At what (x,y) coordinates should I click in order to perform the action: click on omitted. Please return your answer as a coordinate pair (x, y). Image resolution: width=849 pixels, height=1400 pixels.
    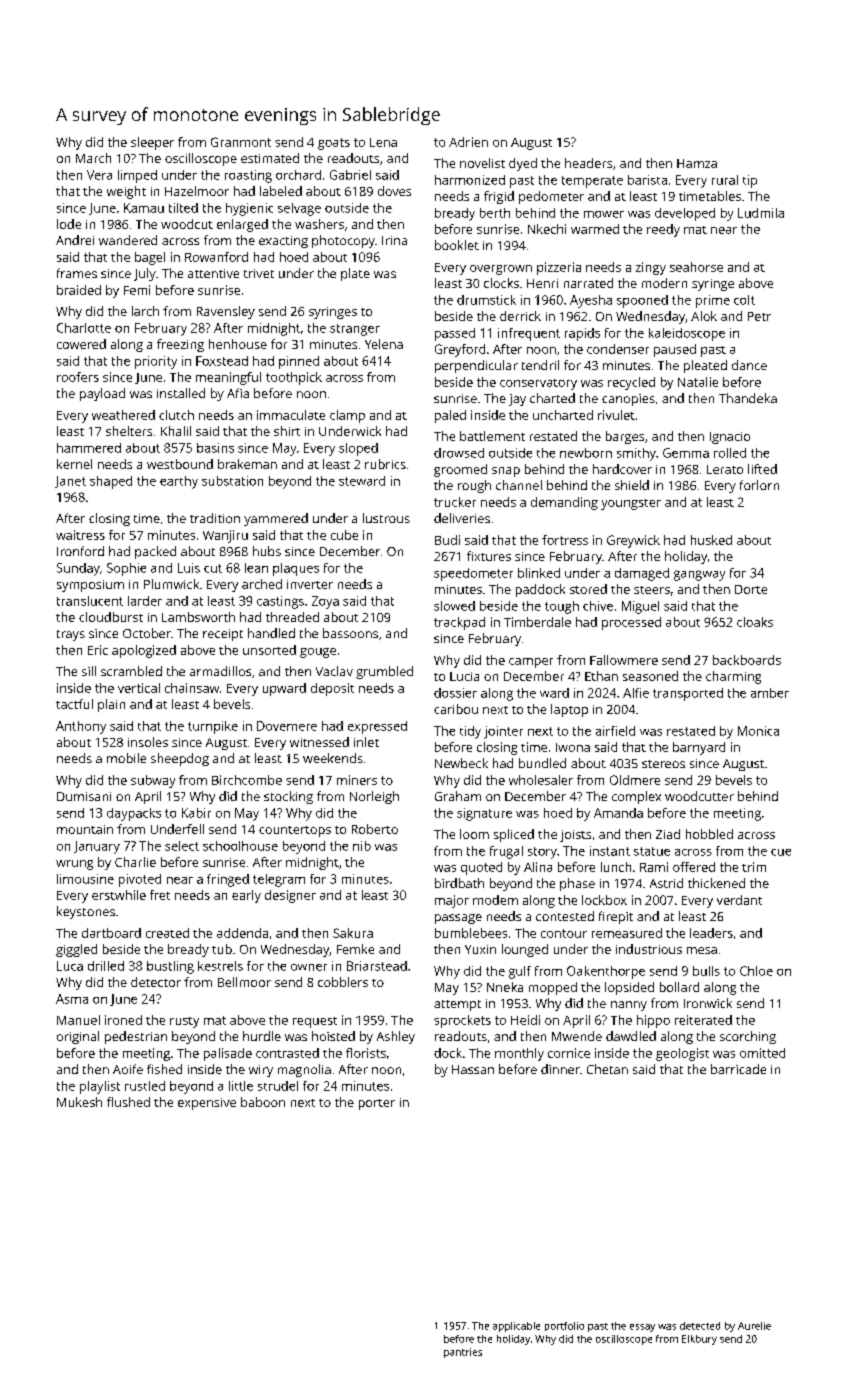
    Looking at the image, I should click on (762, 1053).
